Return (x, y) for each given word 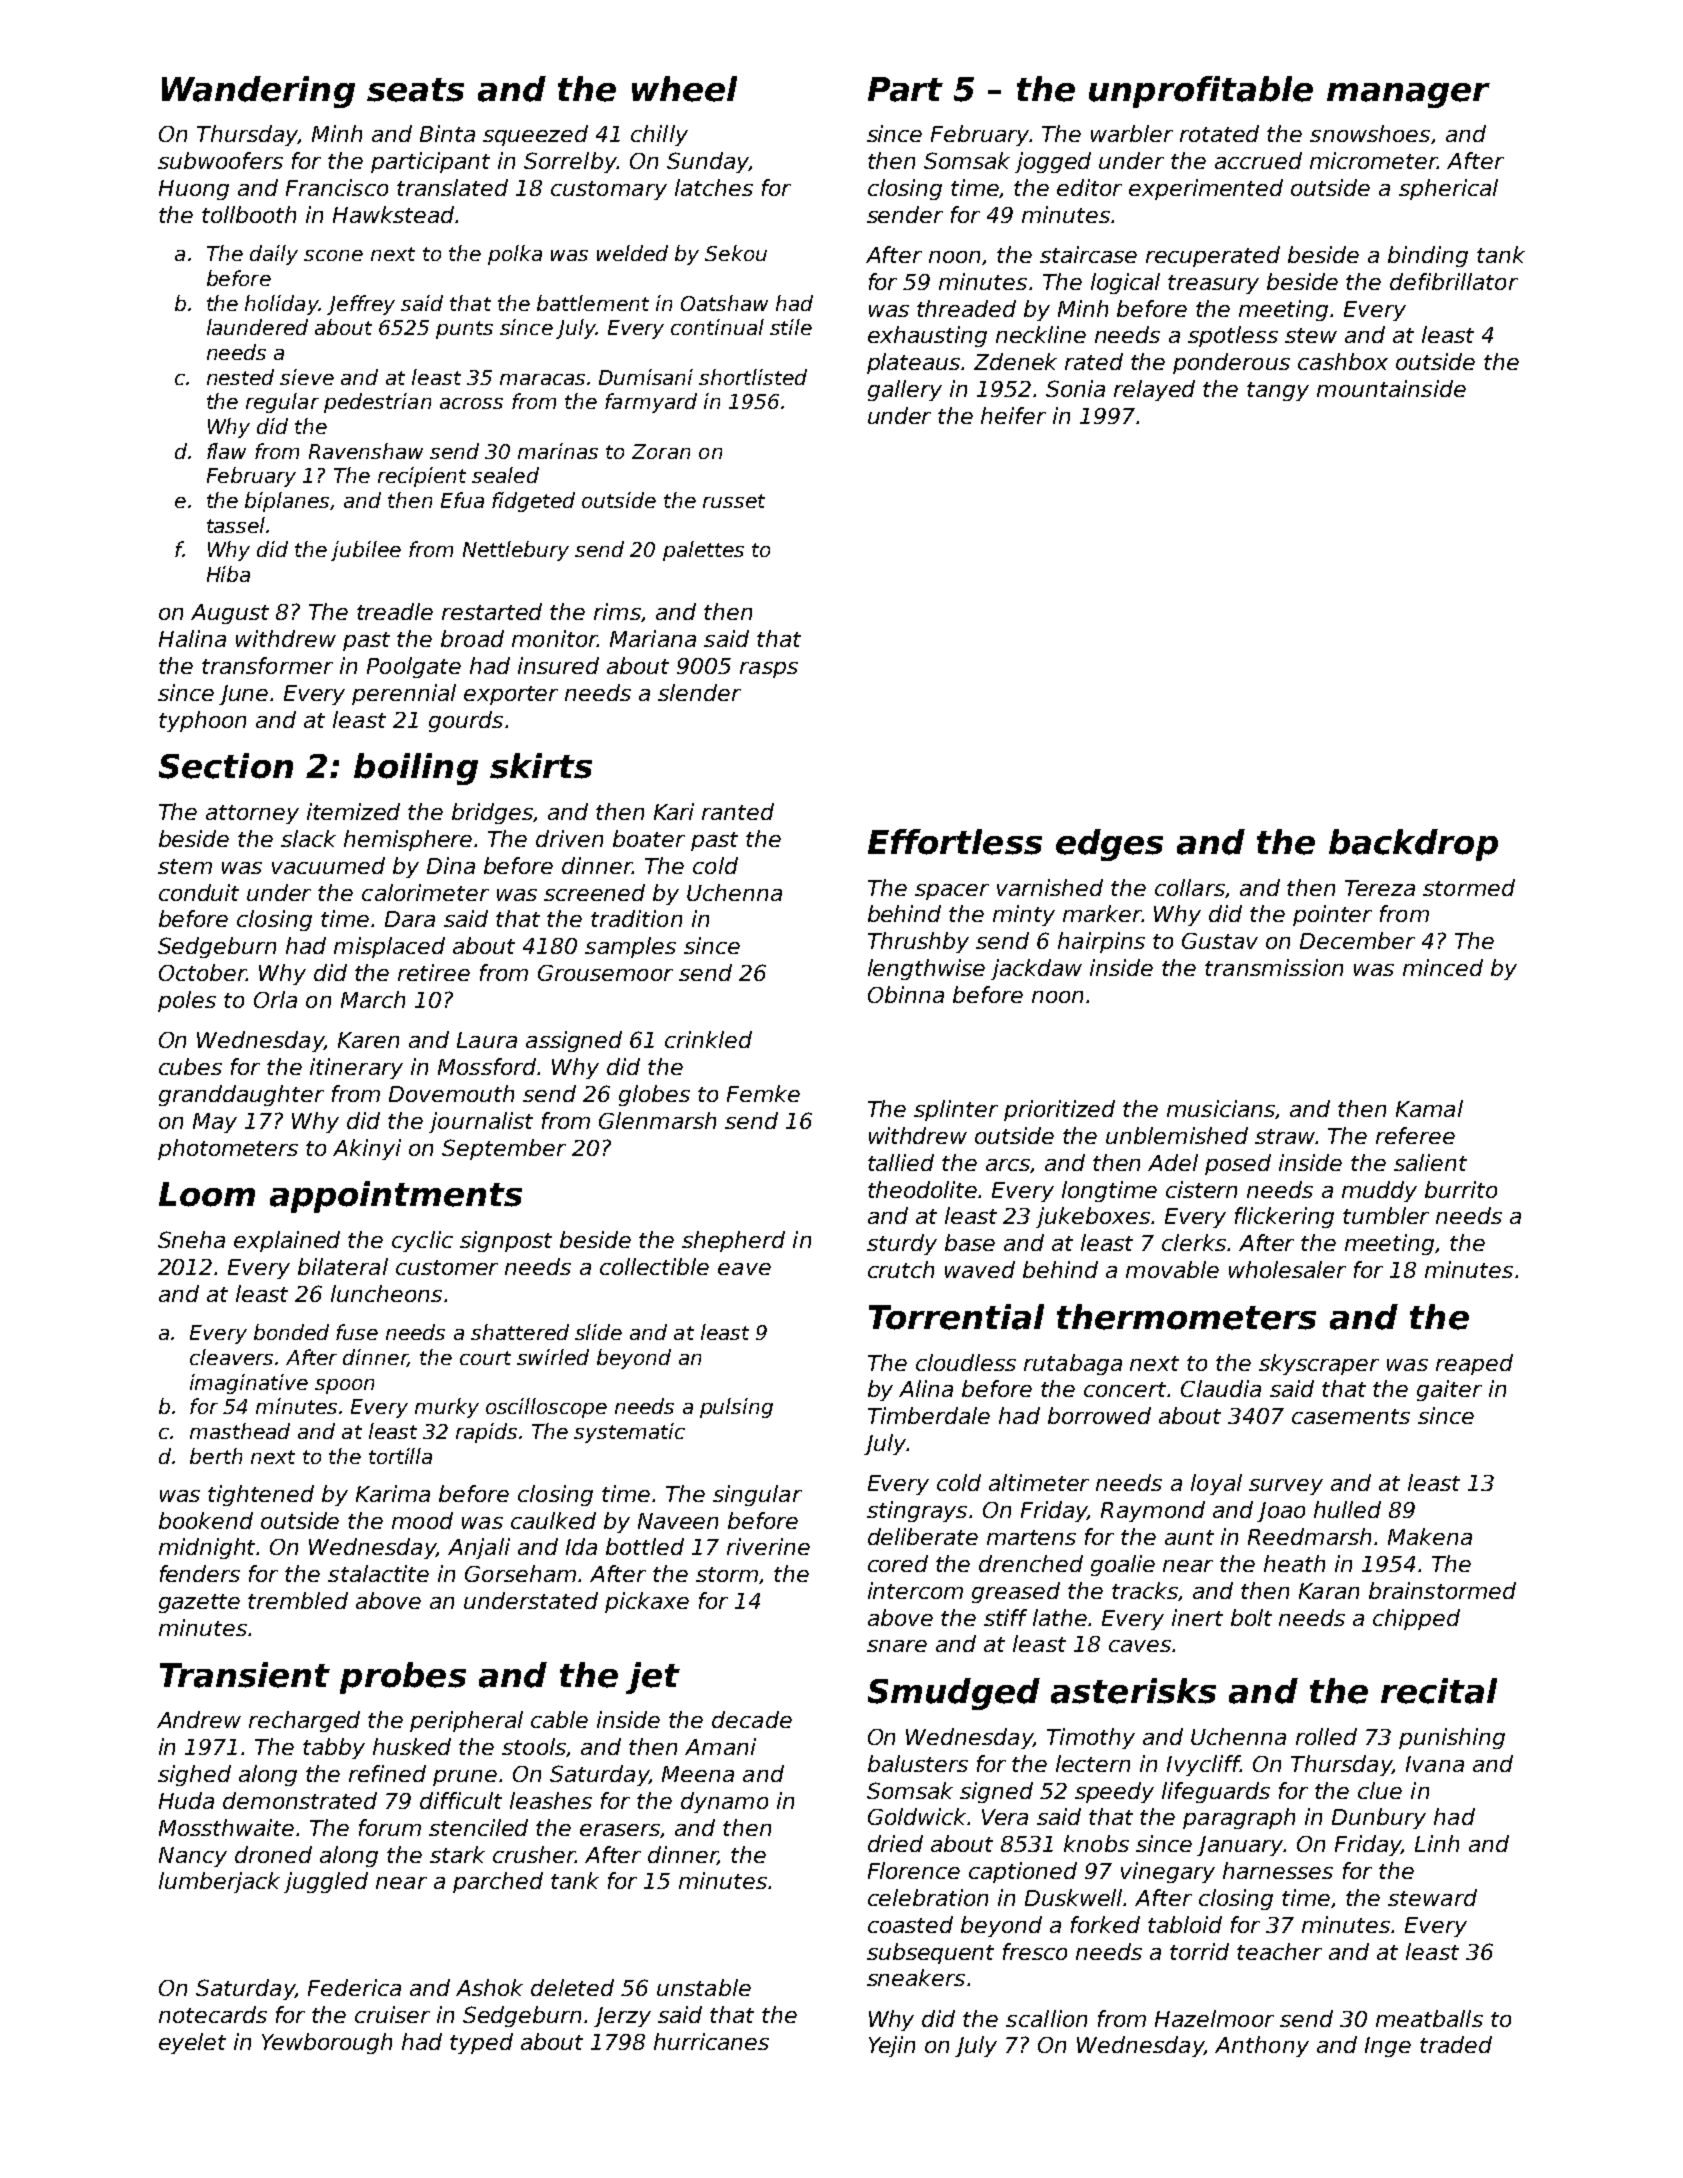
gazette (199, 1603)
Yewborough (327, 2043)
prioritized (1059, 1110)
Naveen (678, 1521)
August (230, 614)
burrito (1461, 1189)
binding (1428, 256)
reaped (1474, 1364)
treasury (1213, 284)
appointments (396, 1197)
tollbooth (249, 214)
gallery (905, 390)
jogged (1053, 162)
